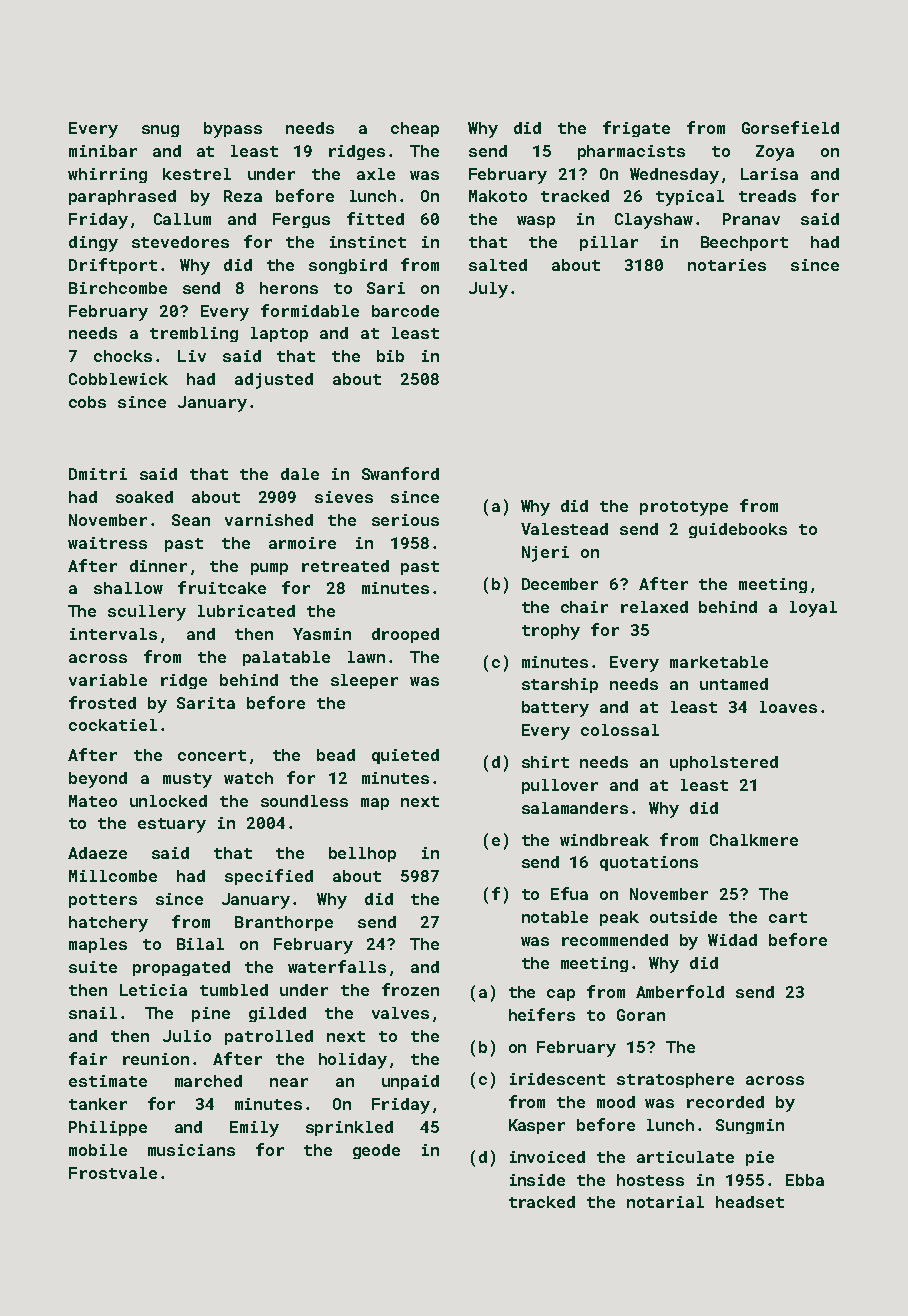 Image resolution: width=908 pixels, height=1316 pixels. I want to click on pillar, so click(609, 243).
